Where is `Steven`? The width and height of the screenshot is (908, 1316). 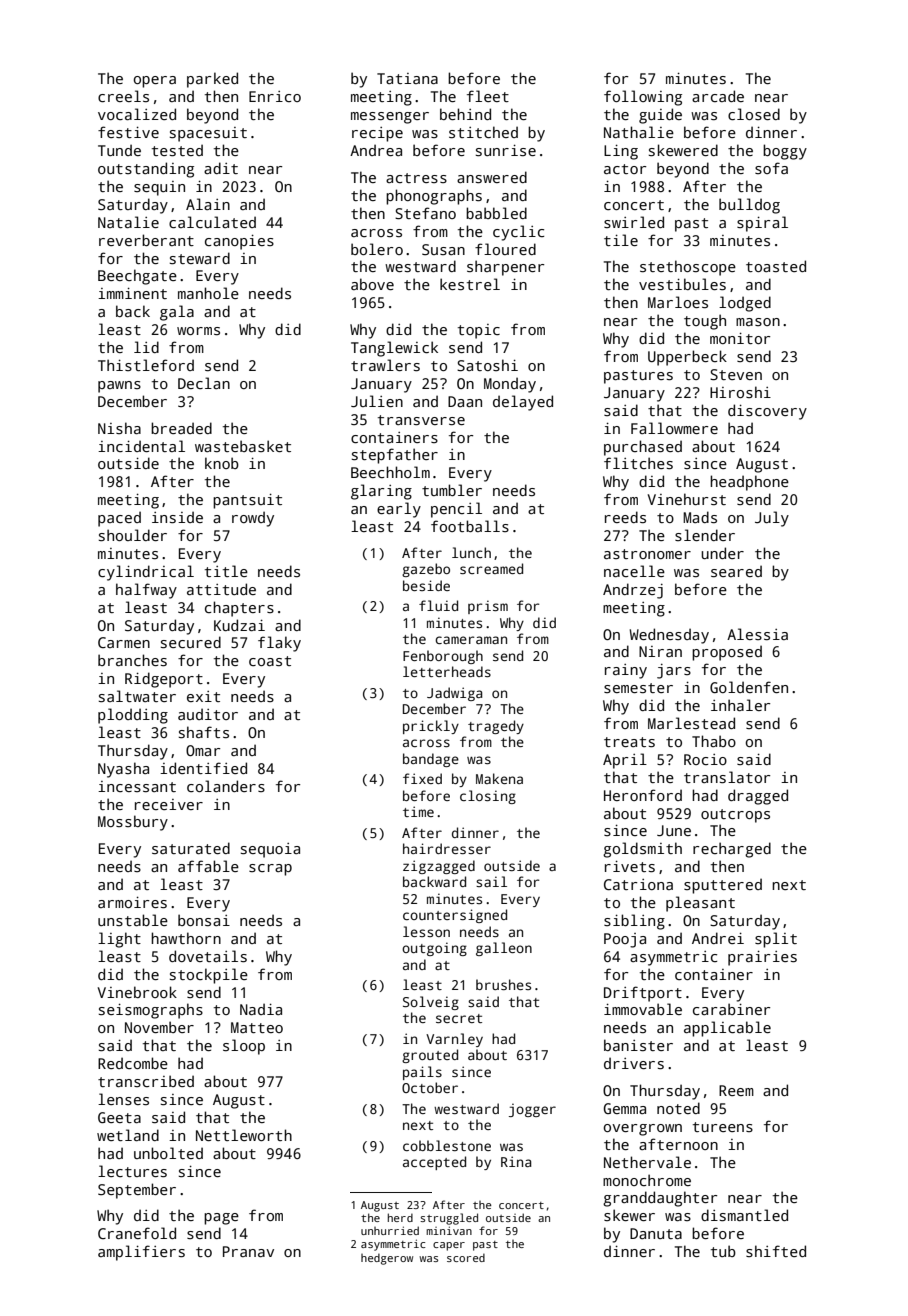 Steven is located at coordinates (736, 375).
